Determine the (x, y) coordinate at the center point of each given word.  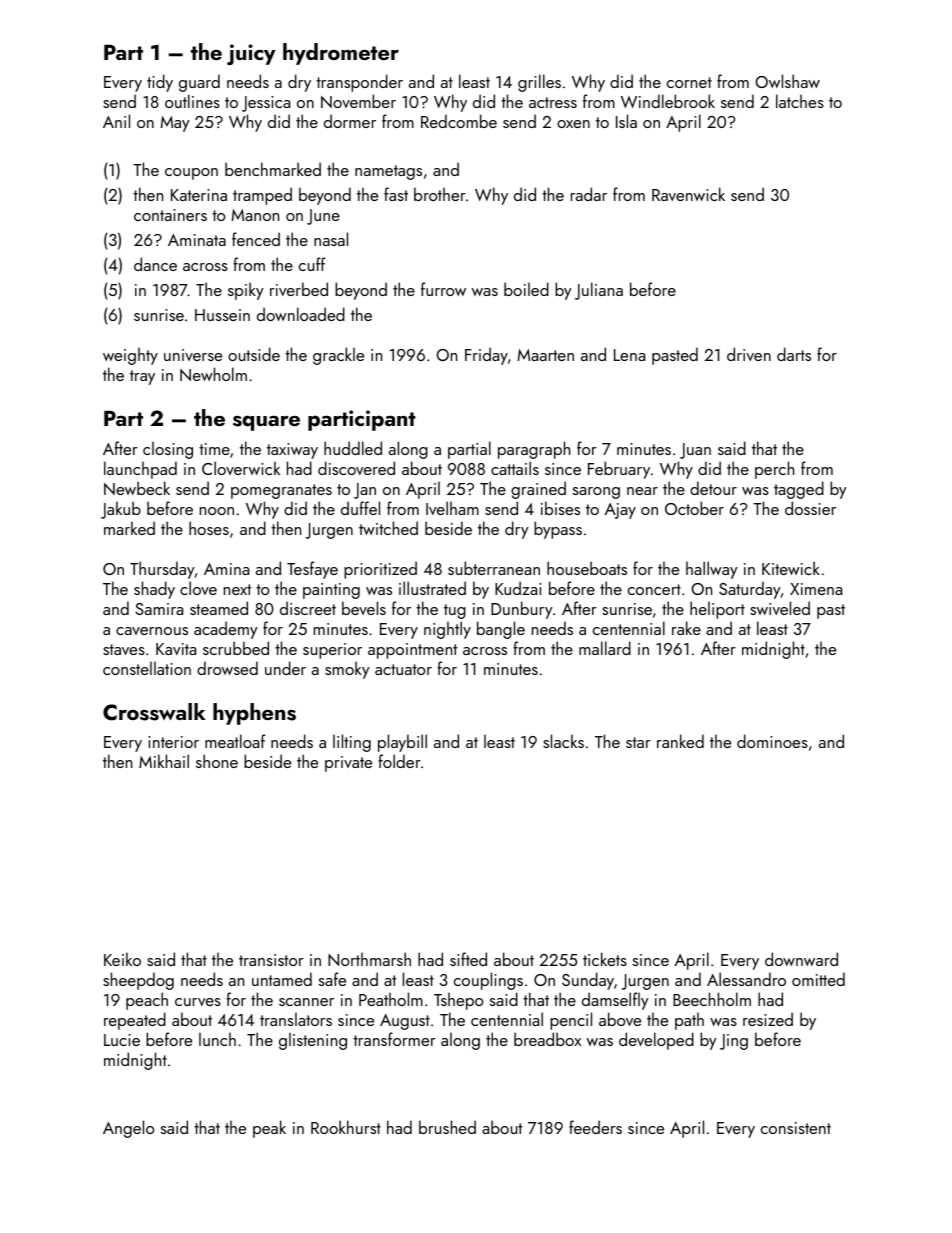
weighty (130, 356)
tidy (160, 83)
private (348, 764)
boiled (526, 289)
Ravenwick (688, 194)
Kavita (176, 649)
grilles (539, 83)
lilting (352, 743)
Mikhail (164, 761)
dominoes (772, 741)
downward (801, 959)
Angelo (128, 1129)
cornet (689, 82)
